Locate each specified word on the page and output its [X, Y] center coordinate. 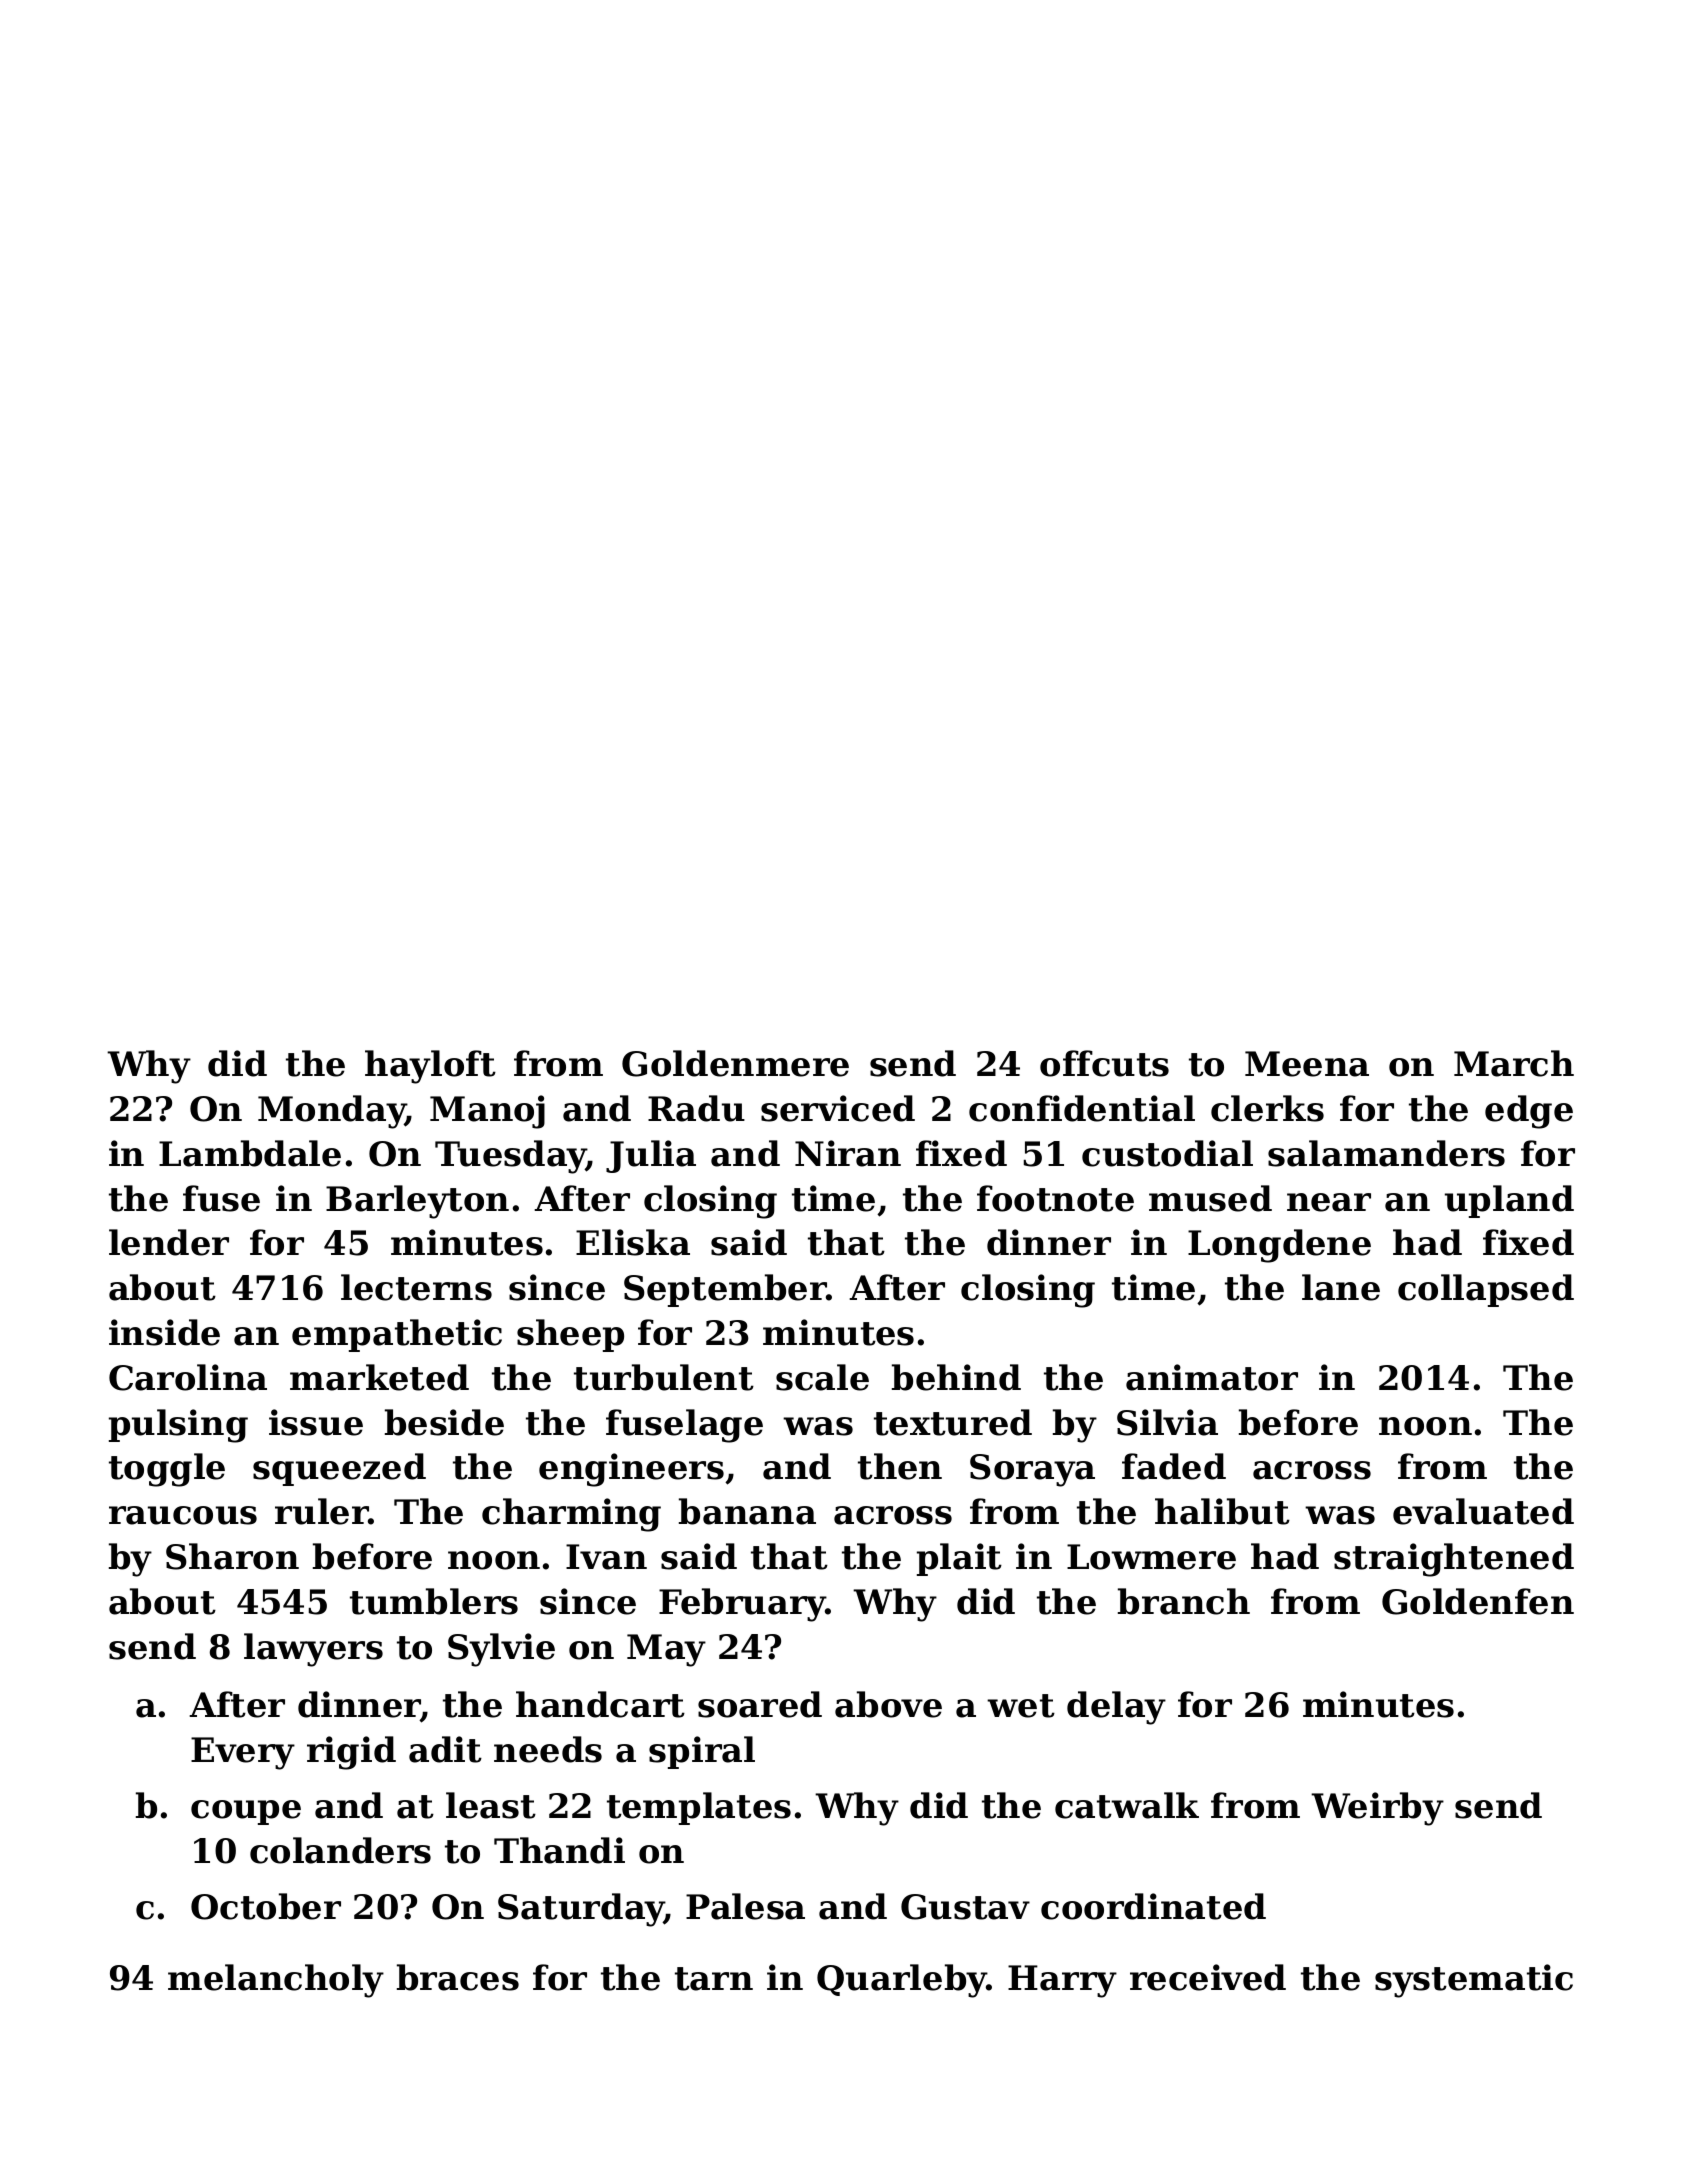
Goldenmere [735, 1063]
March [1514, 1063]
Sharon [232, 1556]
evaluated [1483, 1511]
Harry [1062, 1981]
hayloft [430, 1067]
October [266, 1906]
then [900, 1466]
